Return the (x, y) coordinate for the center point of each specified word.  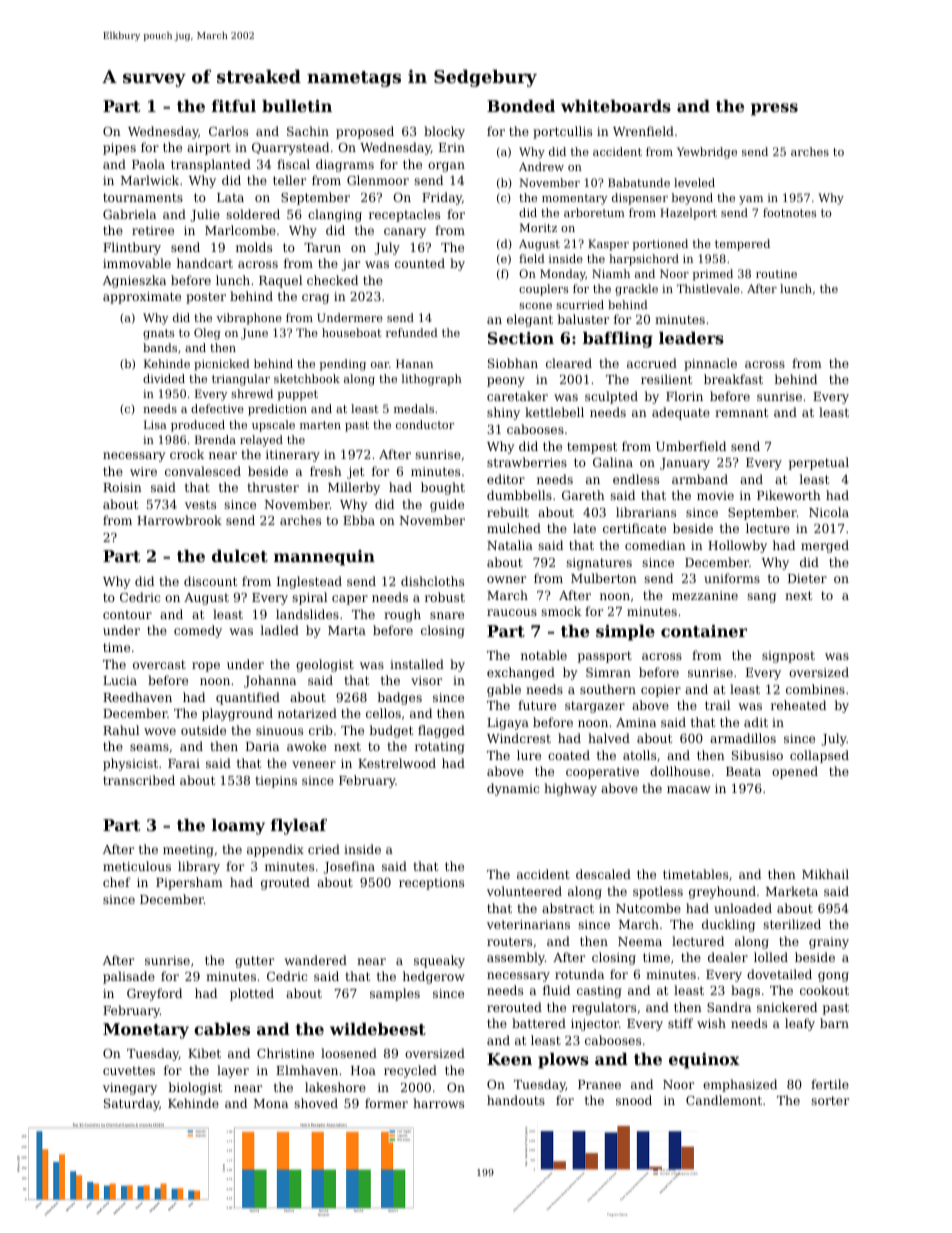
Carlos (228, 131)
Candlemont (724, 1100)
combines (815, 689)
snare (447, 615)
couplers (543, 290)
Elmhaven (307, 1070)
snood (634, 1100)
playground (237, 714)
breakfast (733, 379)
